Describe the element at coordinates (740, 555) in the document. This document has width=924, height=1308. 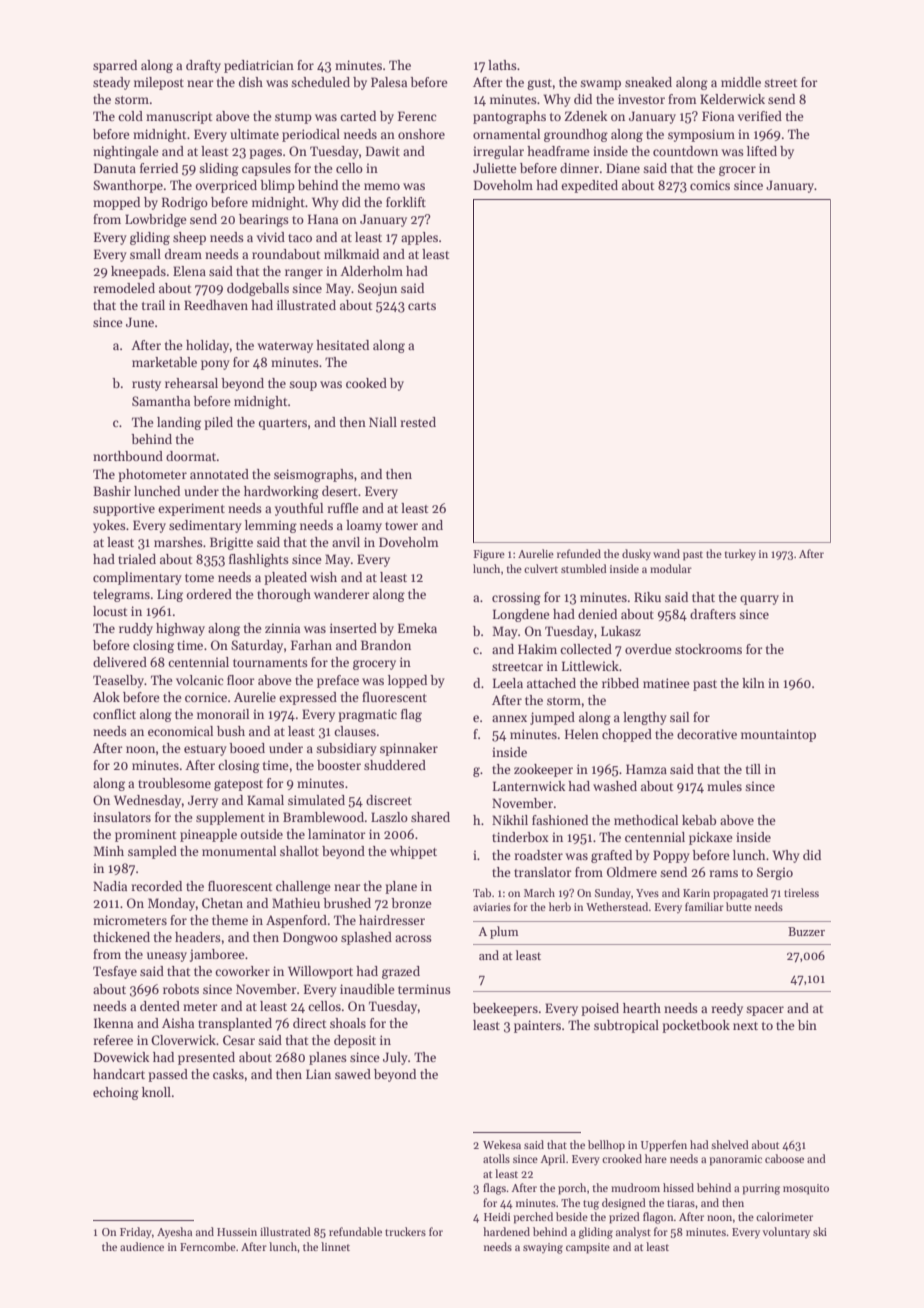
I see `turkey` at that location.
